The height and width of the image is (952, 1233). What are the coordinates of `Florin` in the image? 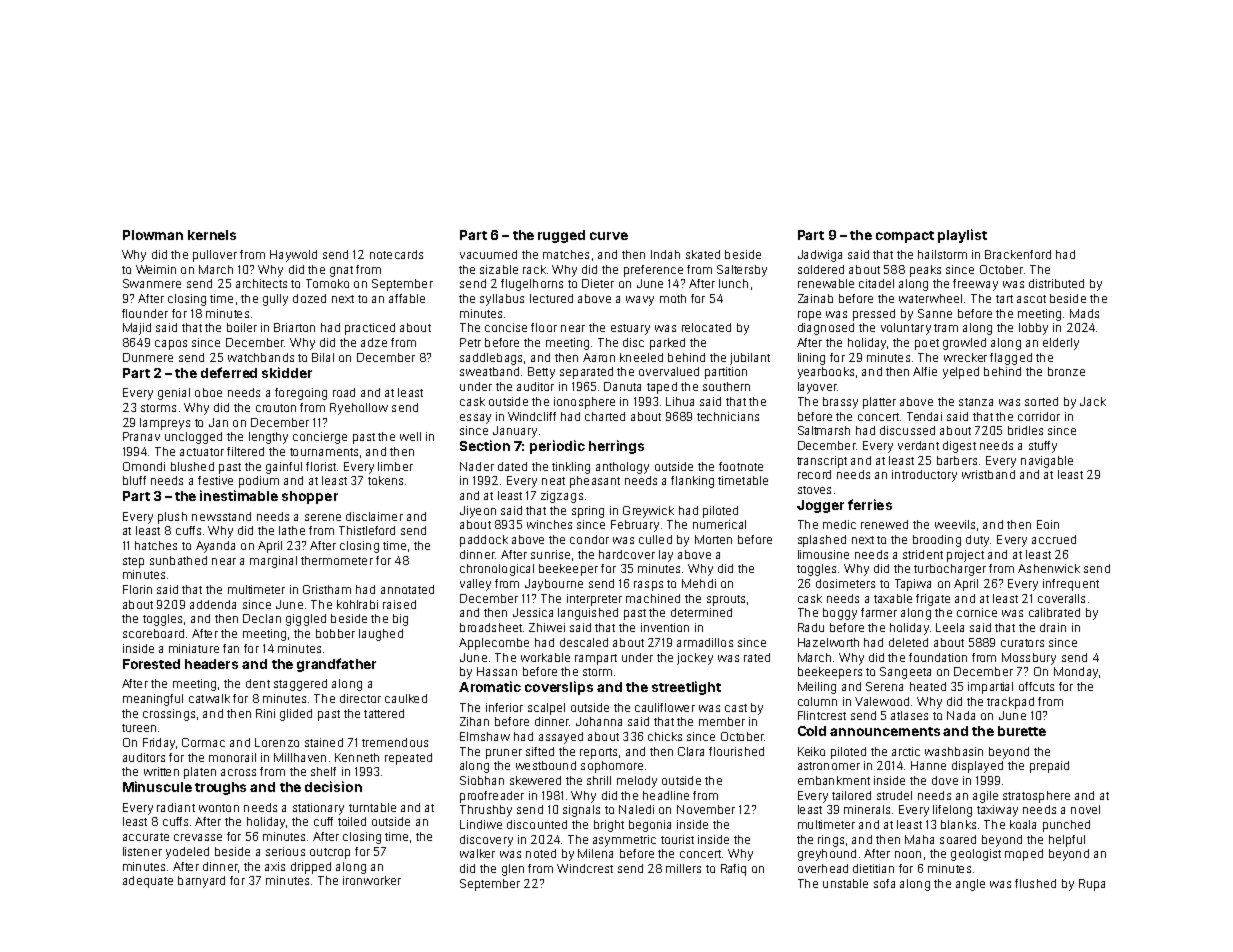 It's located at (137, 589).
